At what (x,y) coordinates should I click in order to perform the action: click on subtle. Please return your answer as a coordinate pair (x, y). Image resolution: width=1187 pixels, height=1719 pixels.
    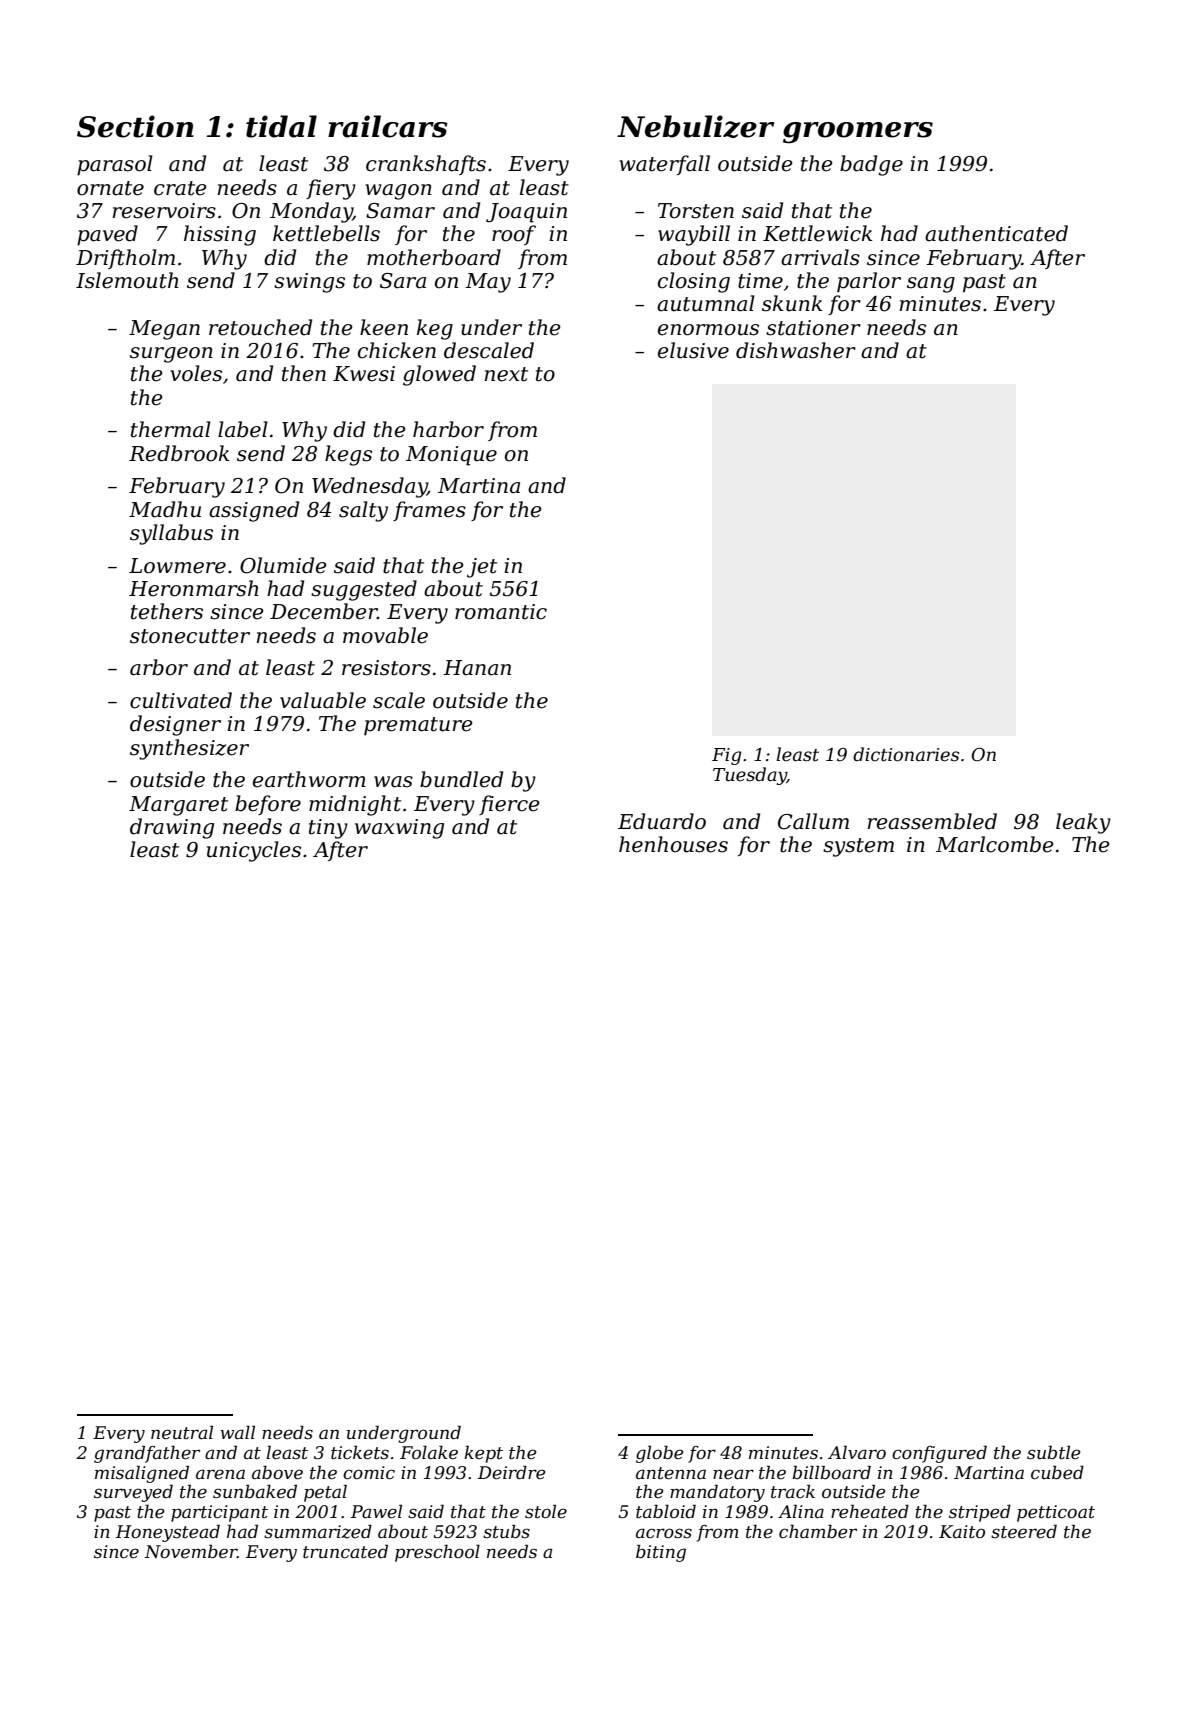
    Looking at the image, I should click on (1053, 1452).
